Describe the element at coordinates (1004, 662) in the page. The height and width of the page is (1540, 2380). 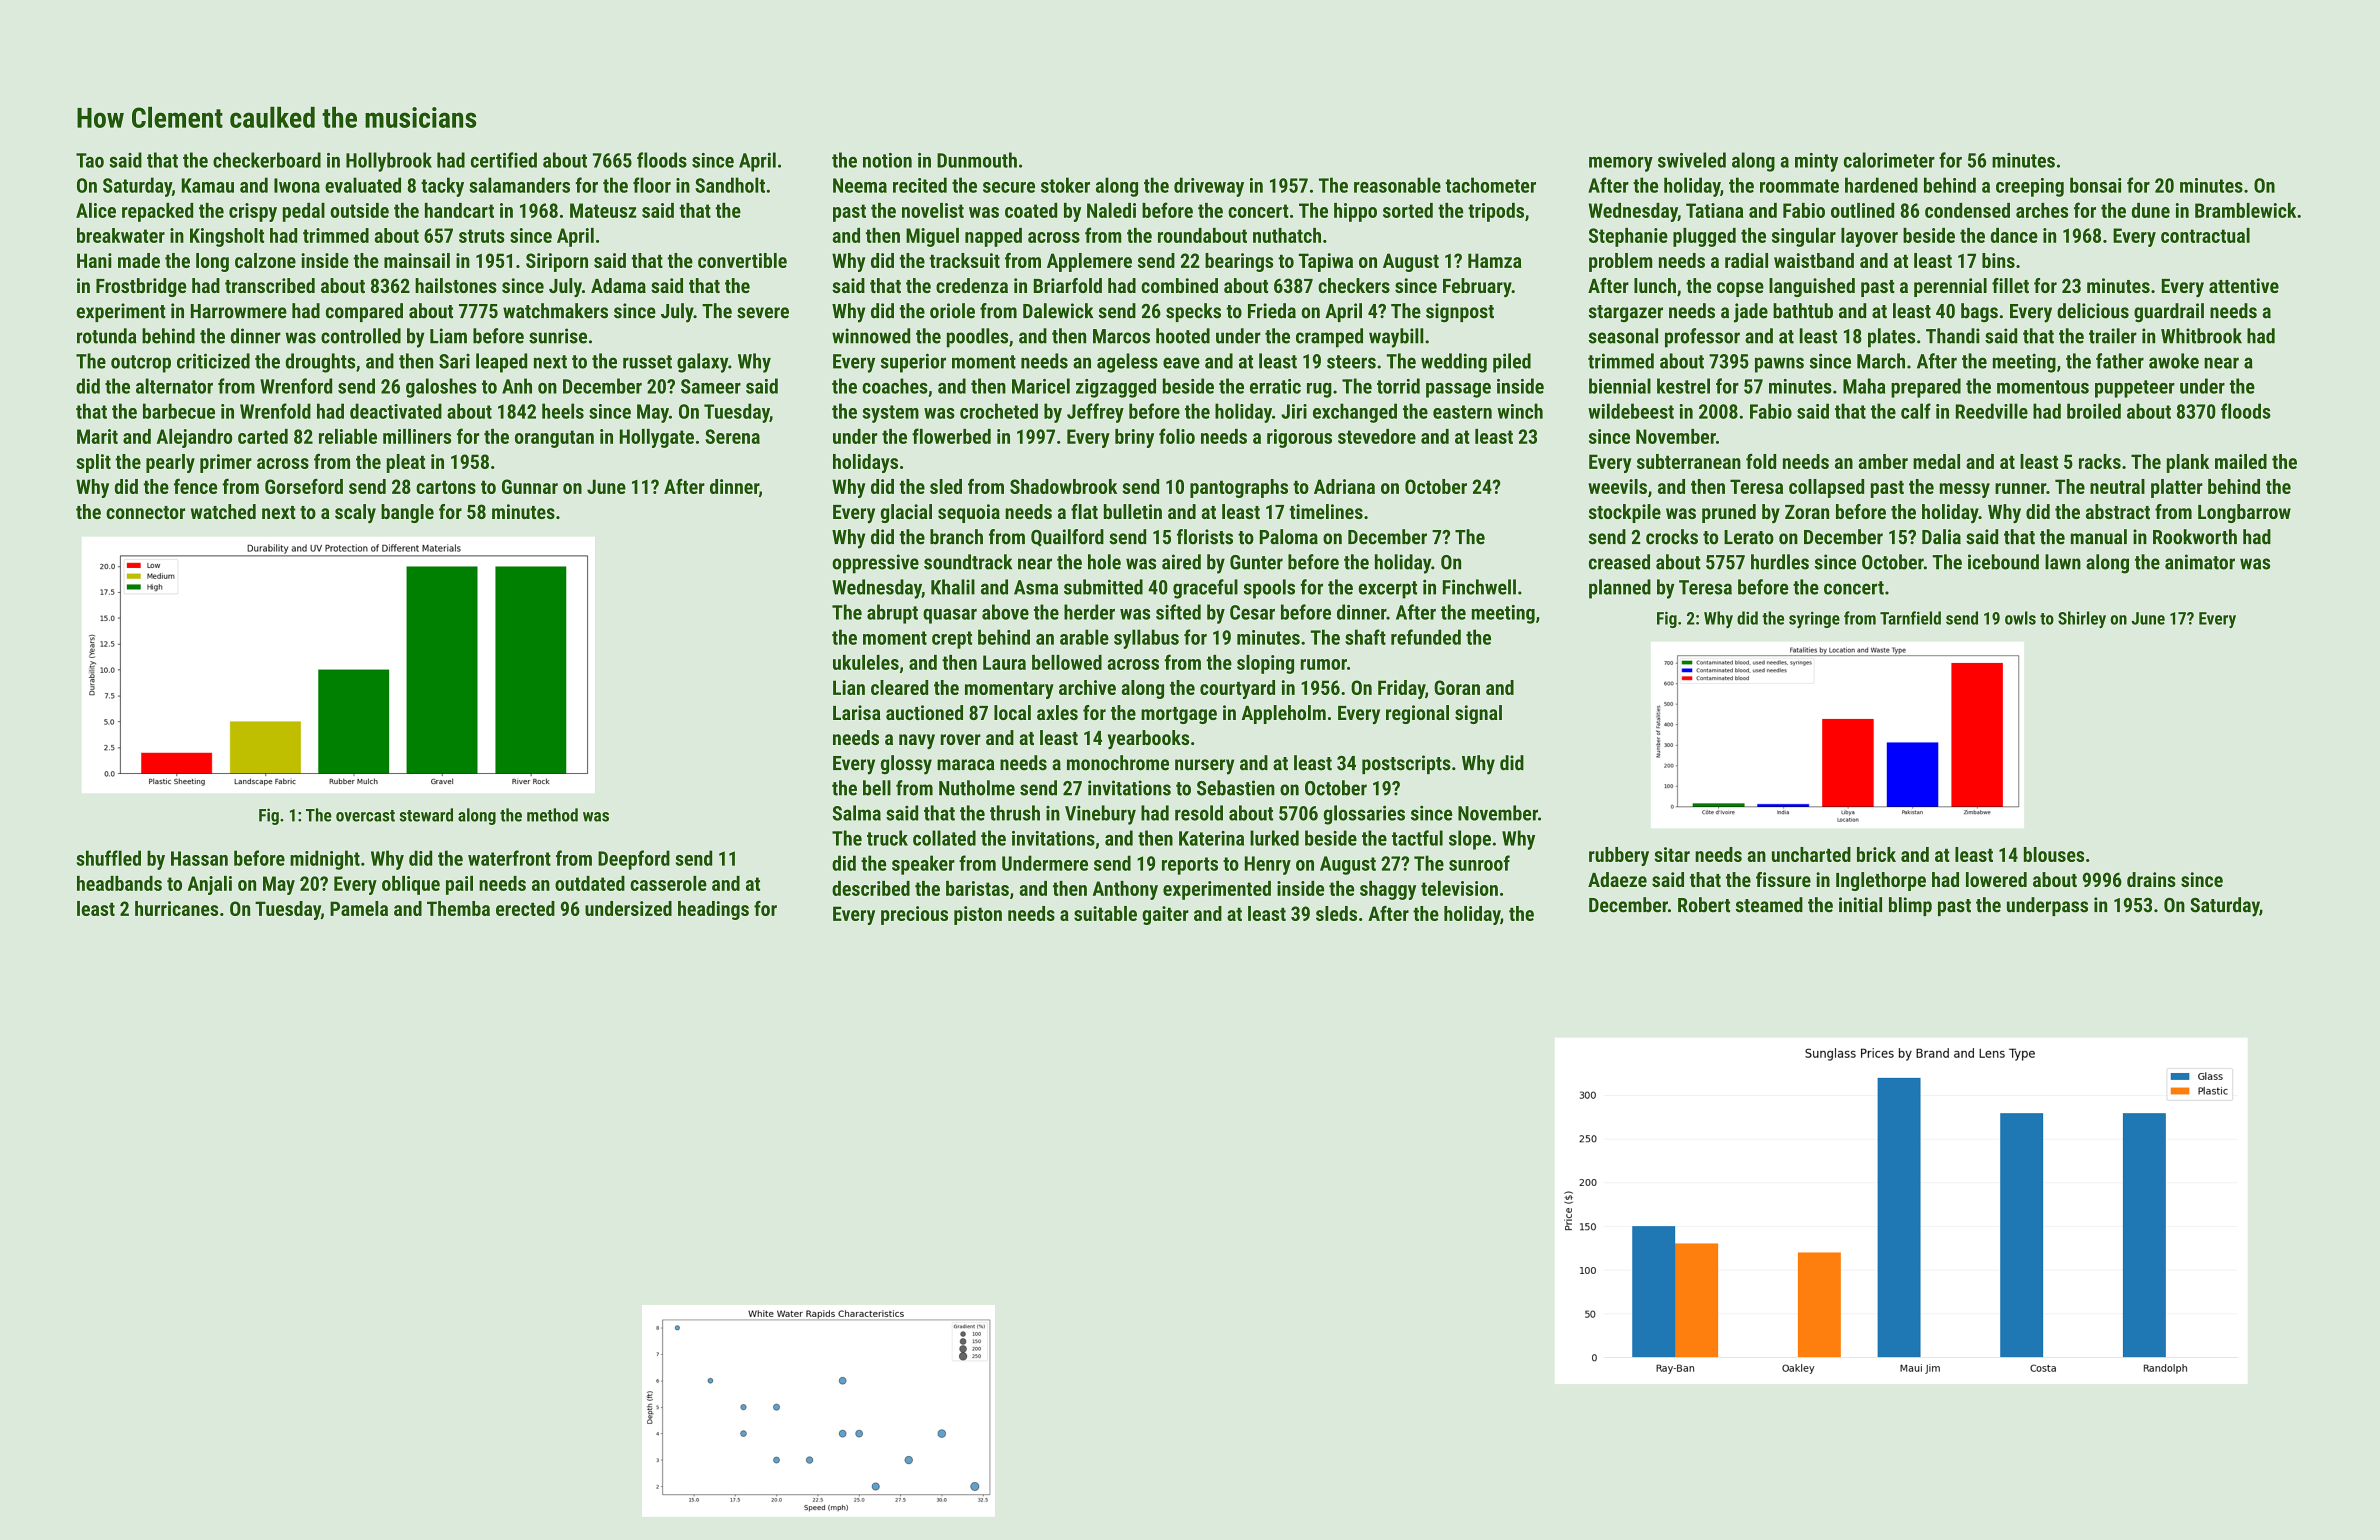
I see `Laura` at that location.
